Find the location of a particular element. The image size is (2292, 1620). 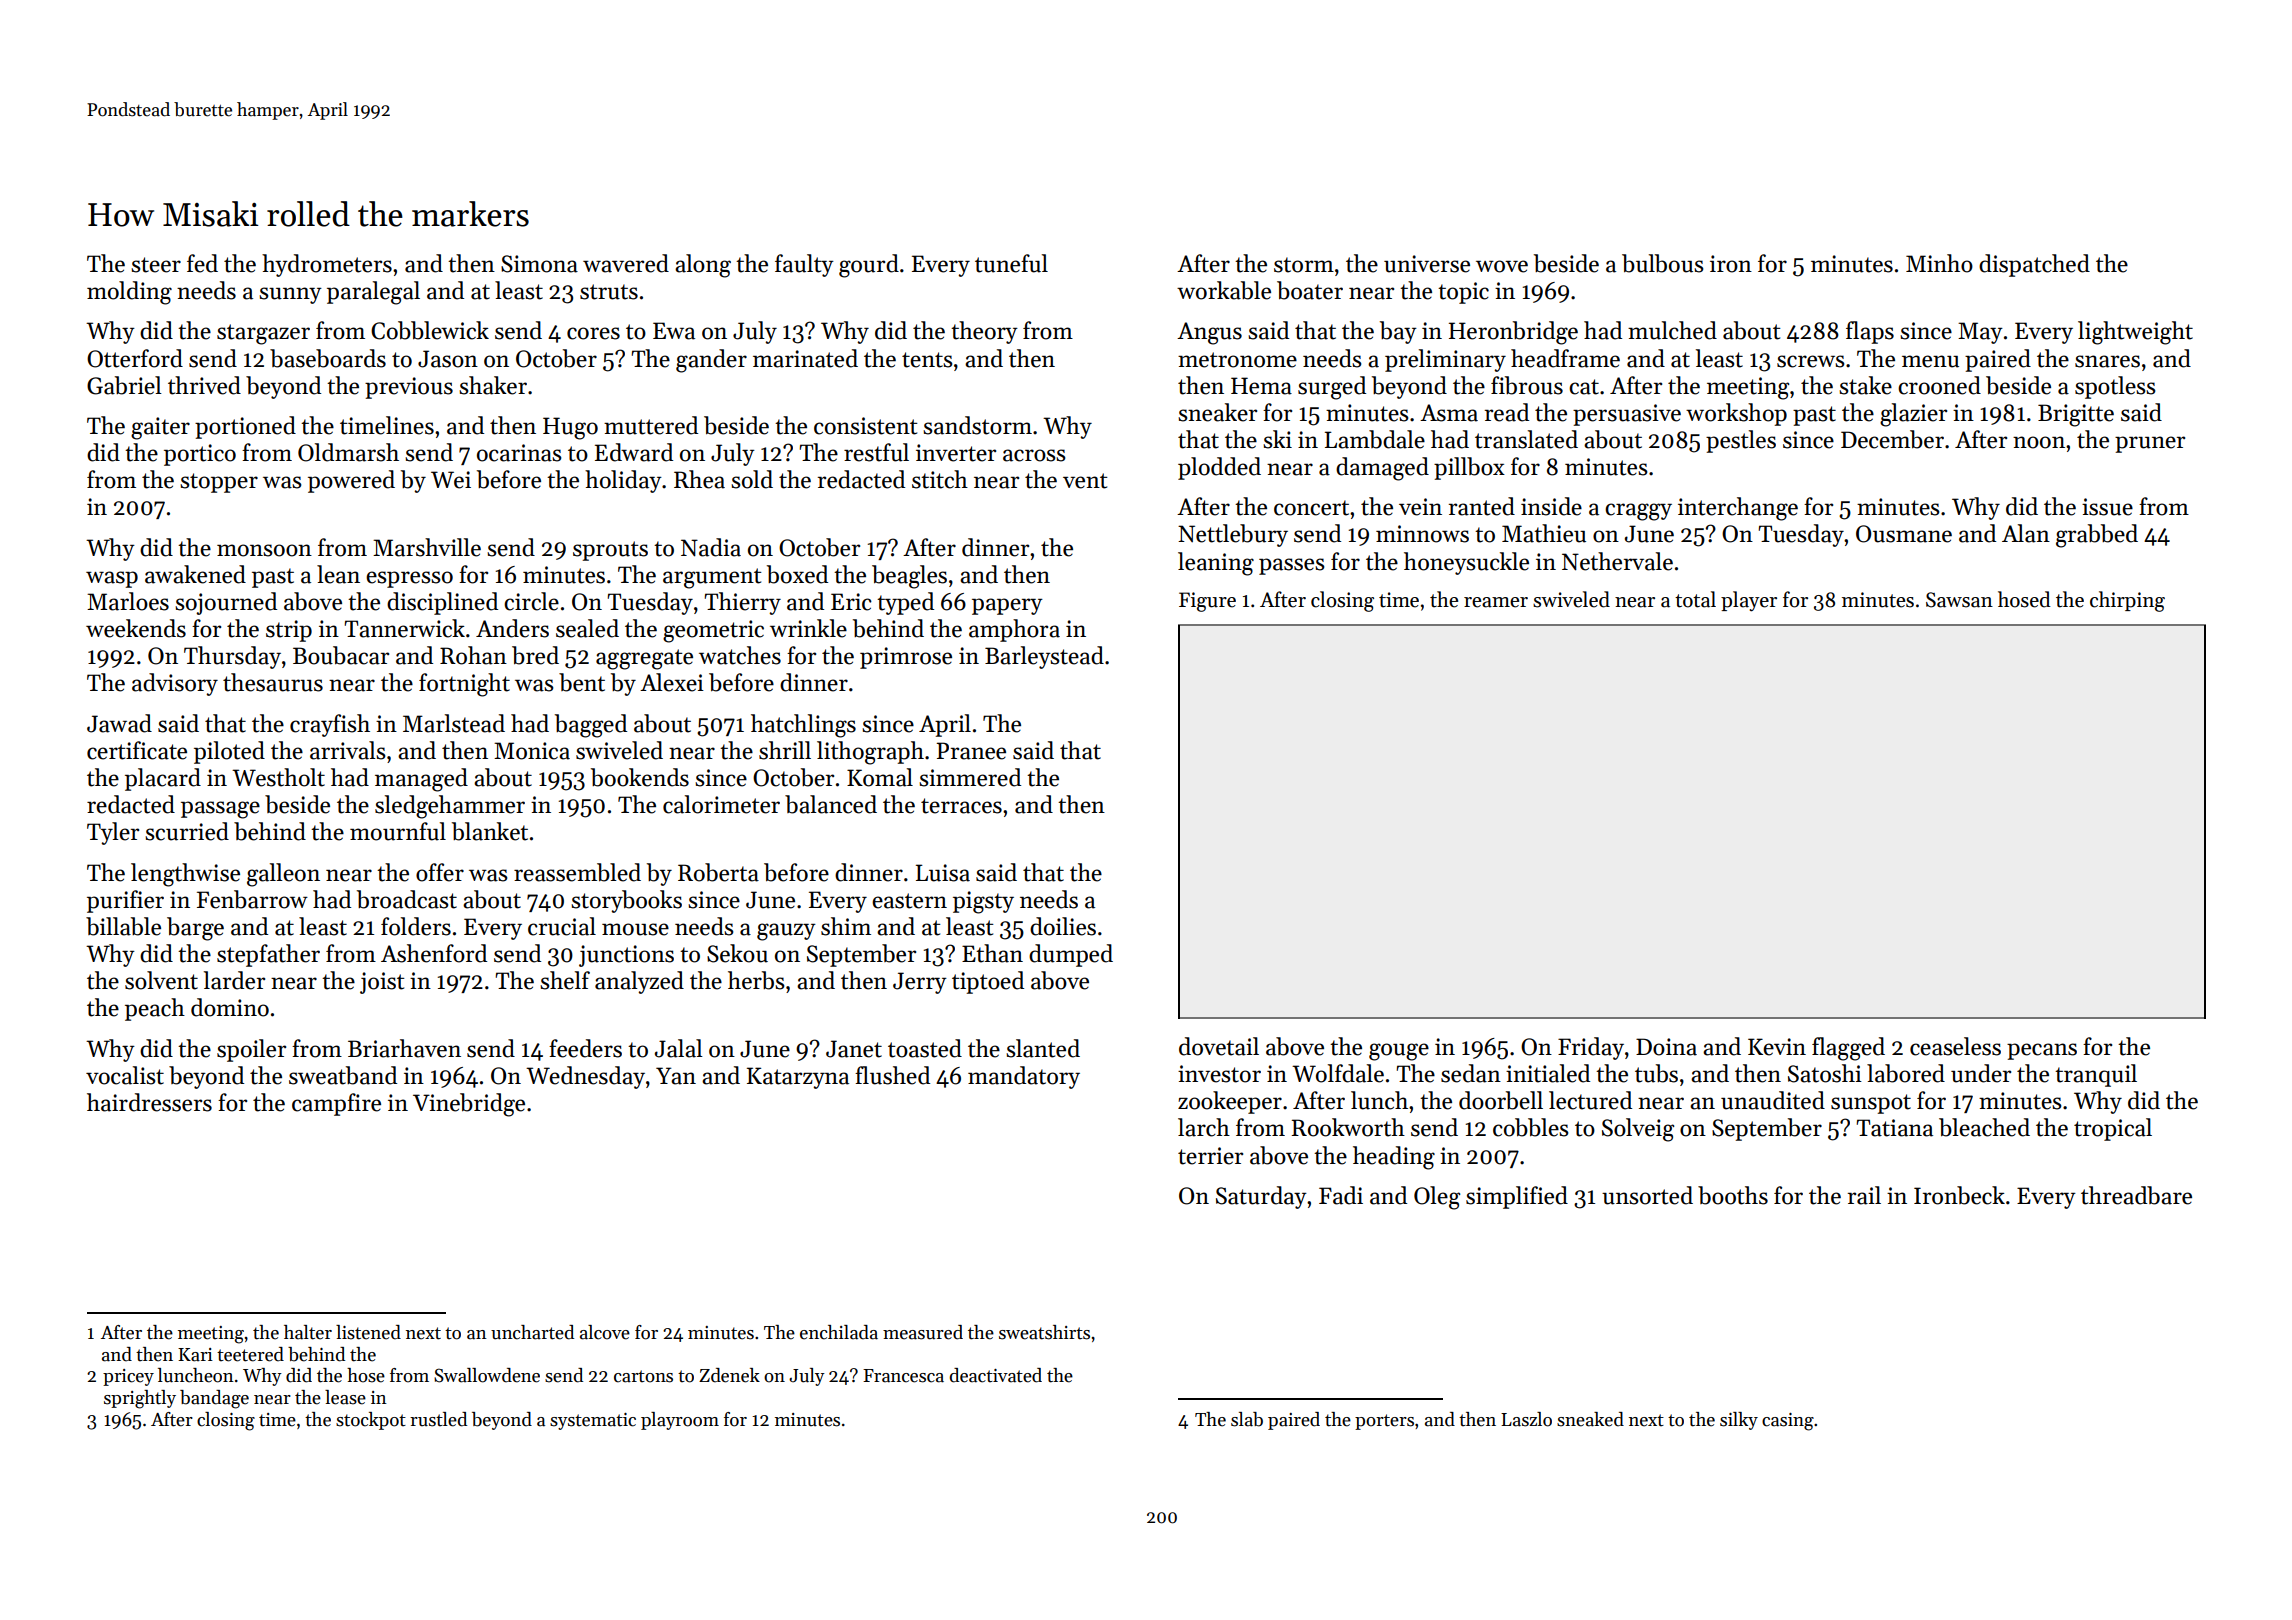

gouge is located at coordinates (1399, 1052).
